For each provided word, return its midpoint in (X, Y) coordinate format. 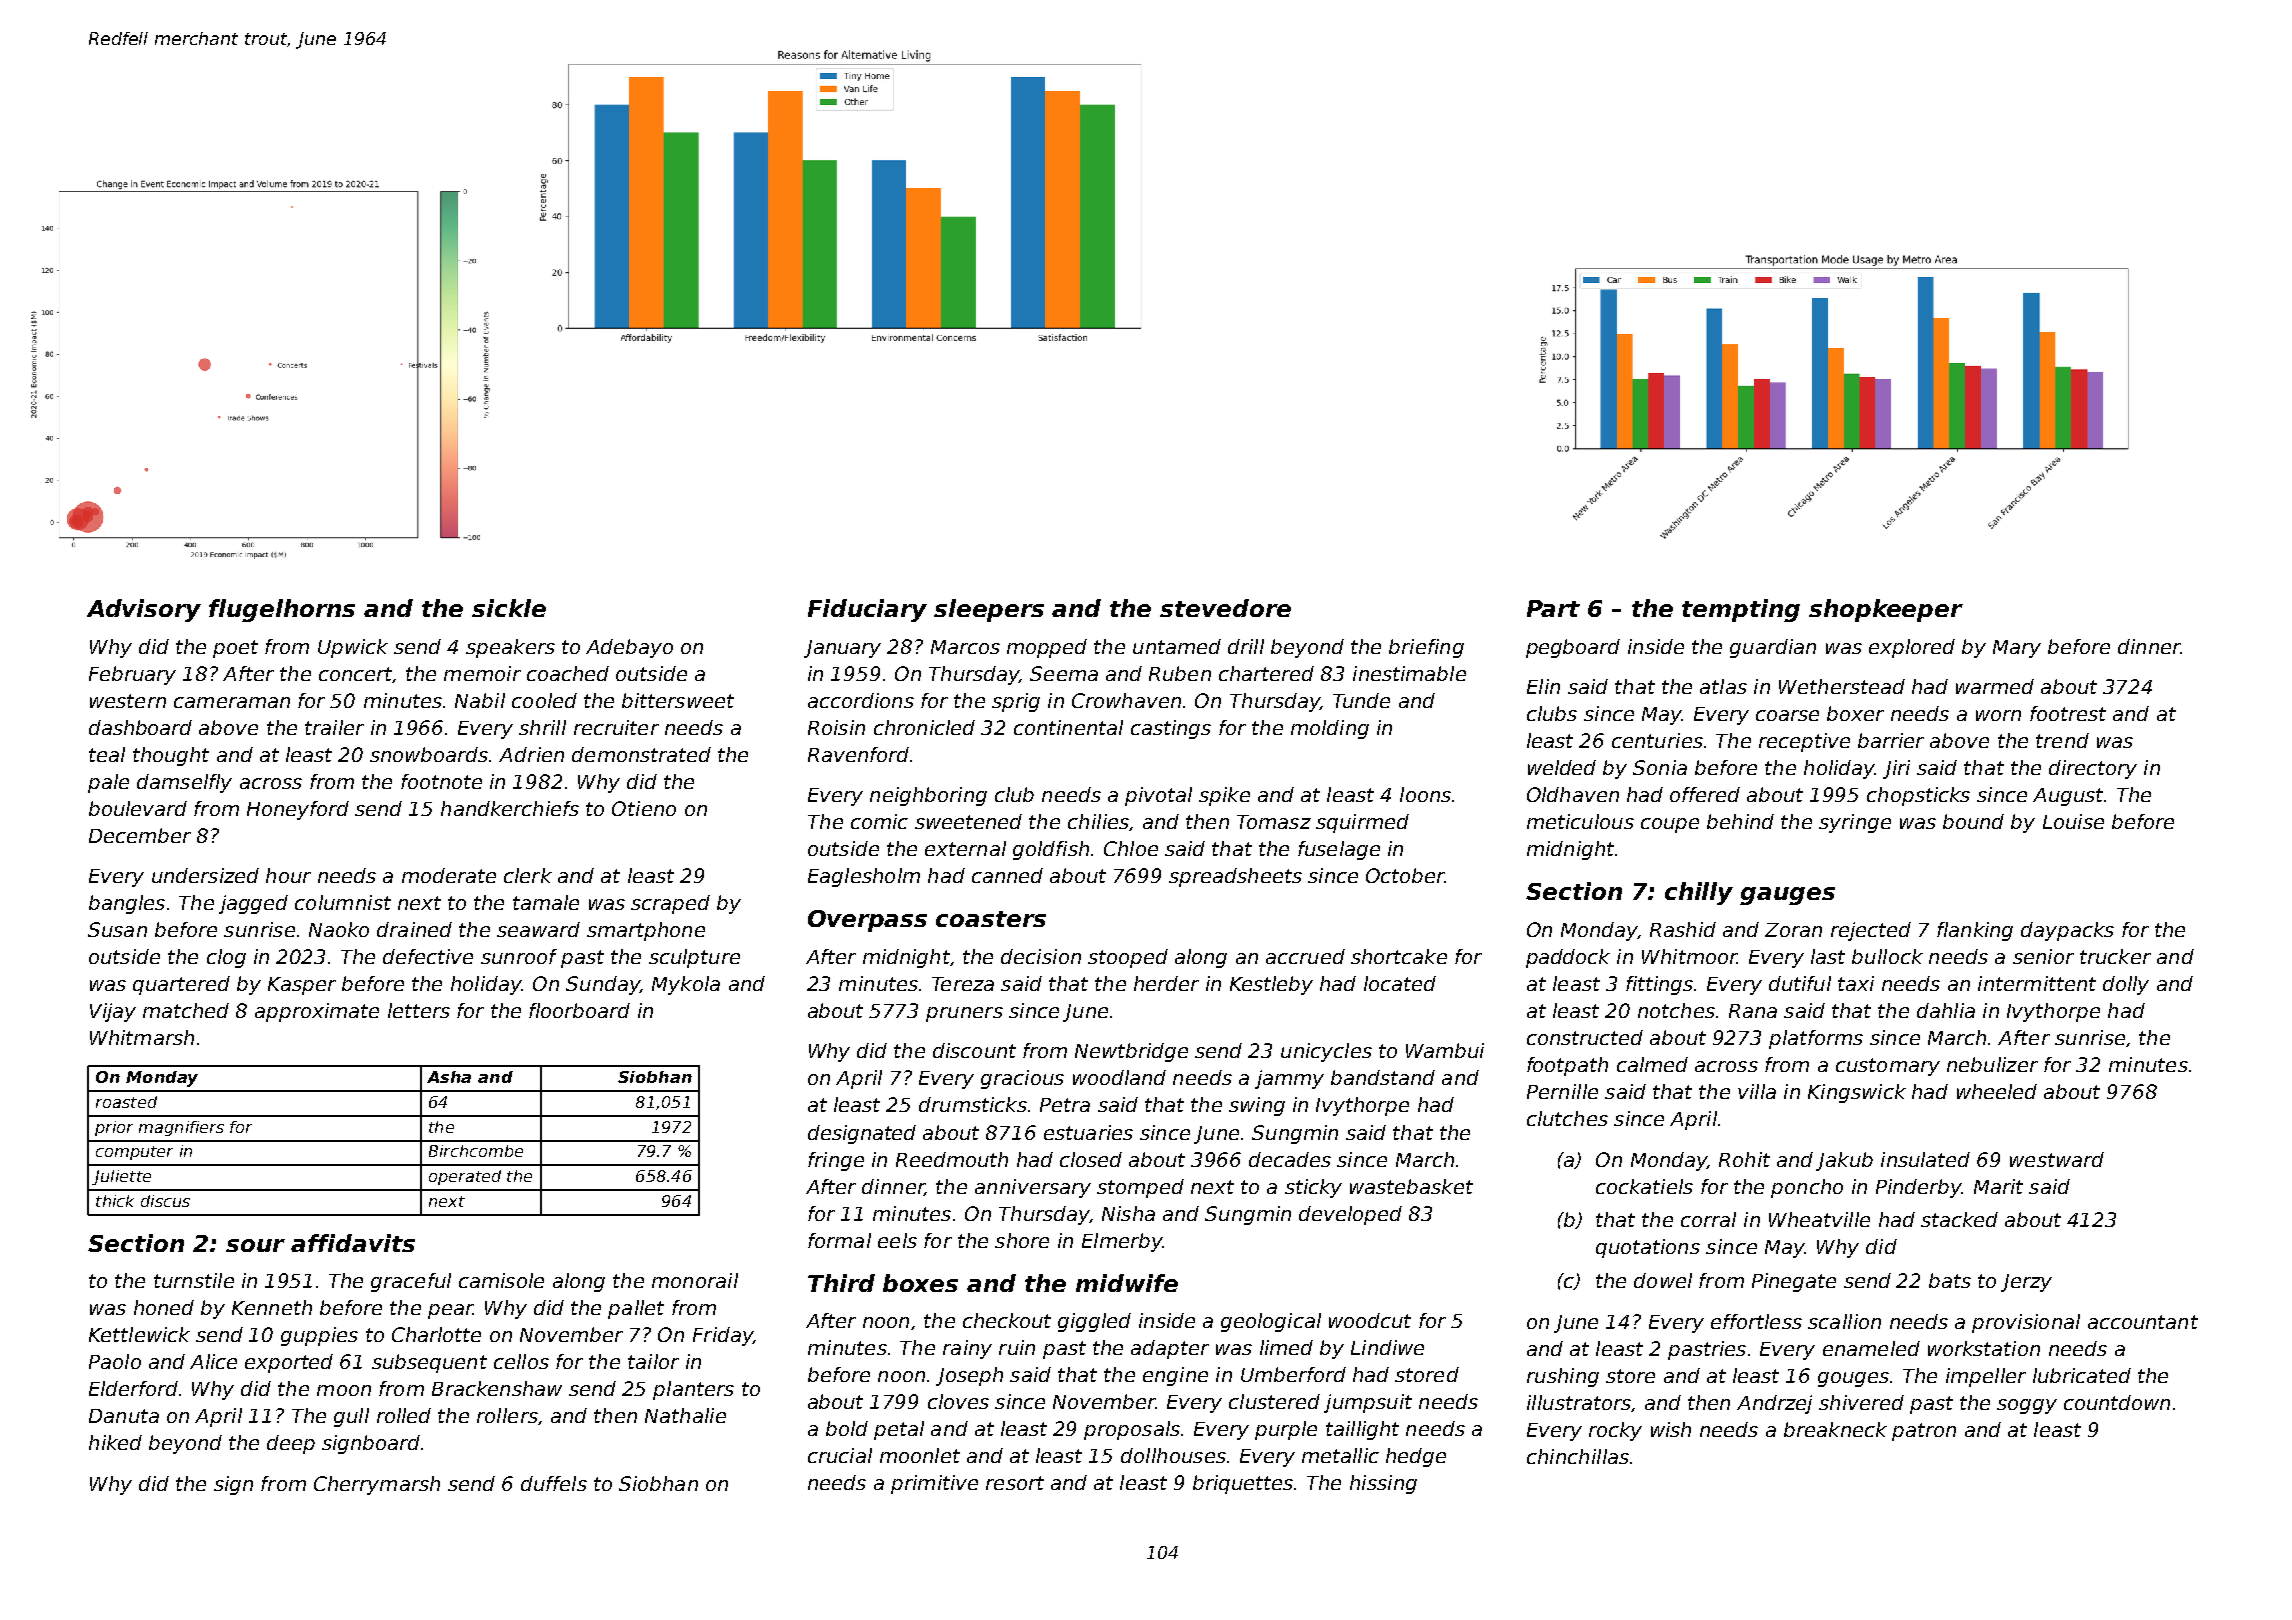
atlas (1723, 686)
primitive (934, 1484)
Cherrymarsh (377, 1485)
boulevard (138, 808)
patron (1924, 1432)
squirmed (1362, 823)
